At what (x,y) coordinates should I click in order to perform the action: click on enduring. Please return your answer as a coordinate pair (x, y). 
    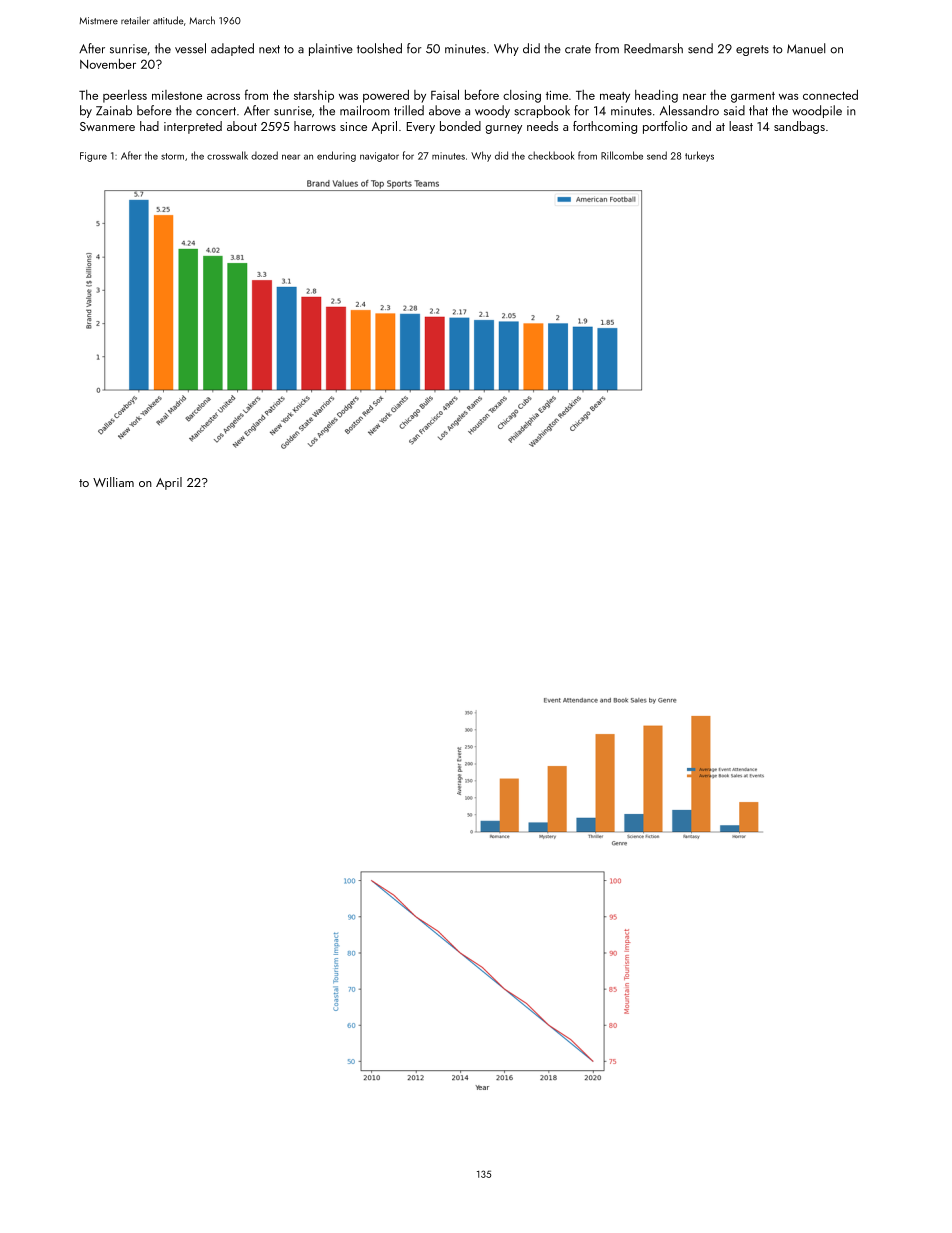
    Looking at the image, I should click on (336, 156).
